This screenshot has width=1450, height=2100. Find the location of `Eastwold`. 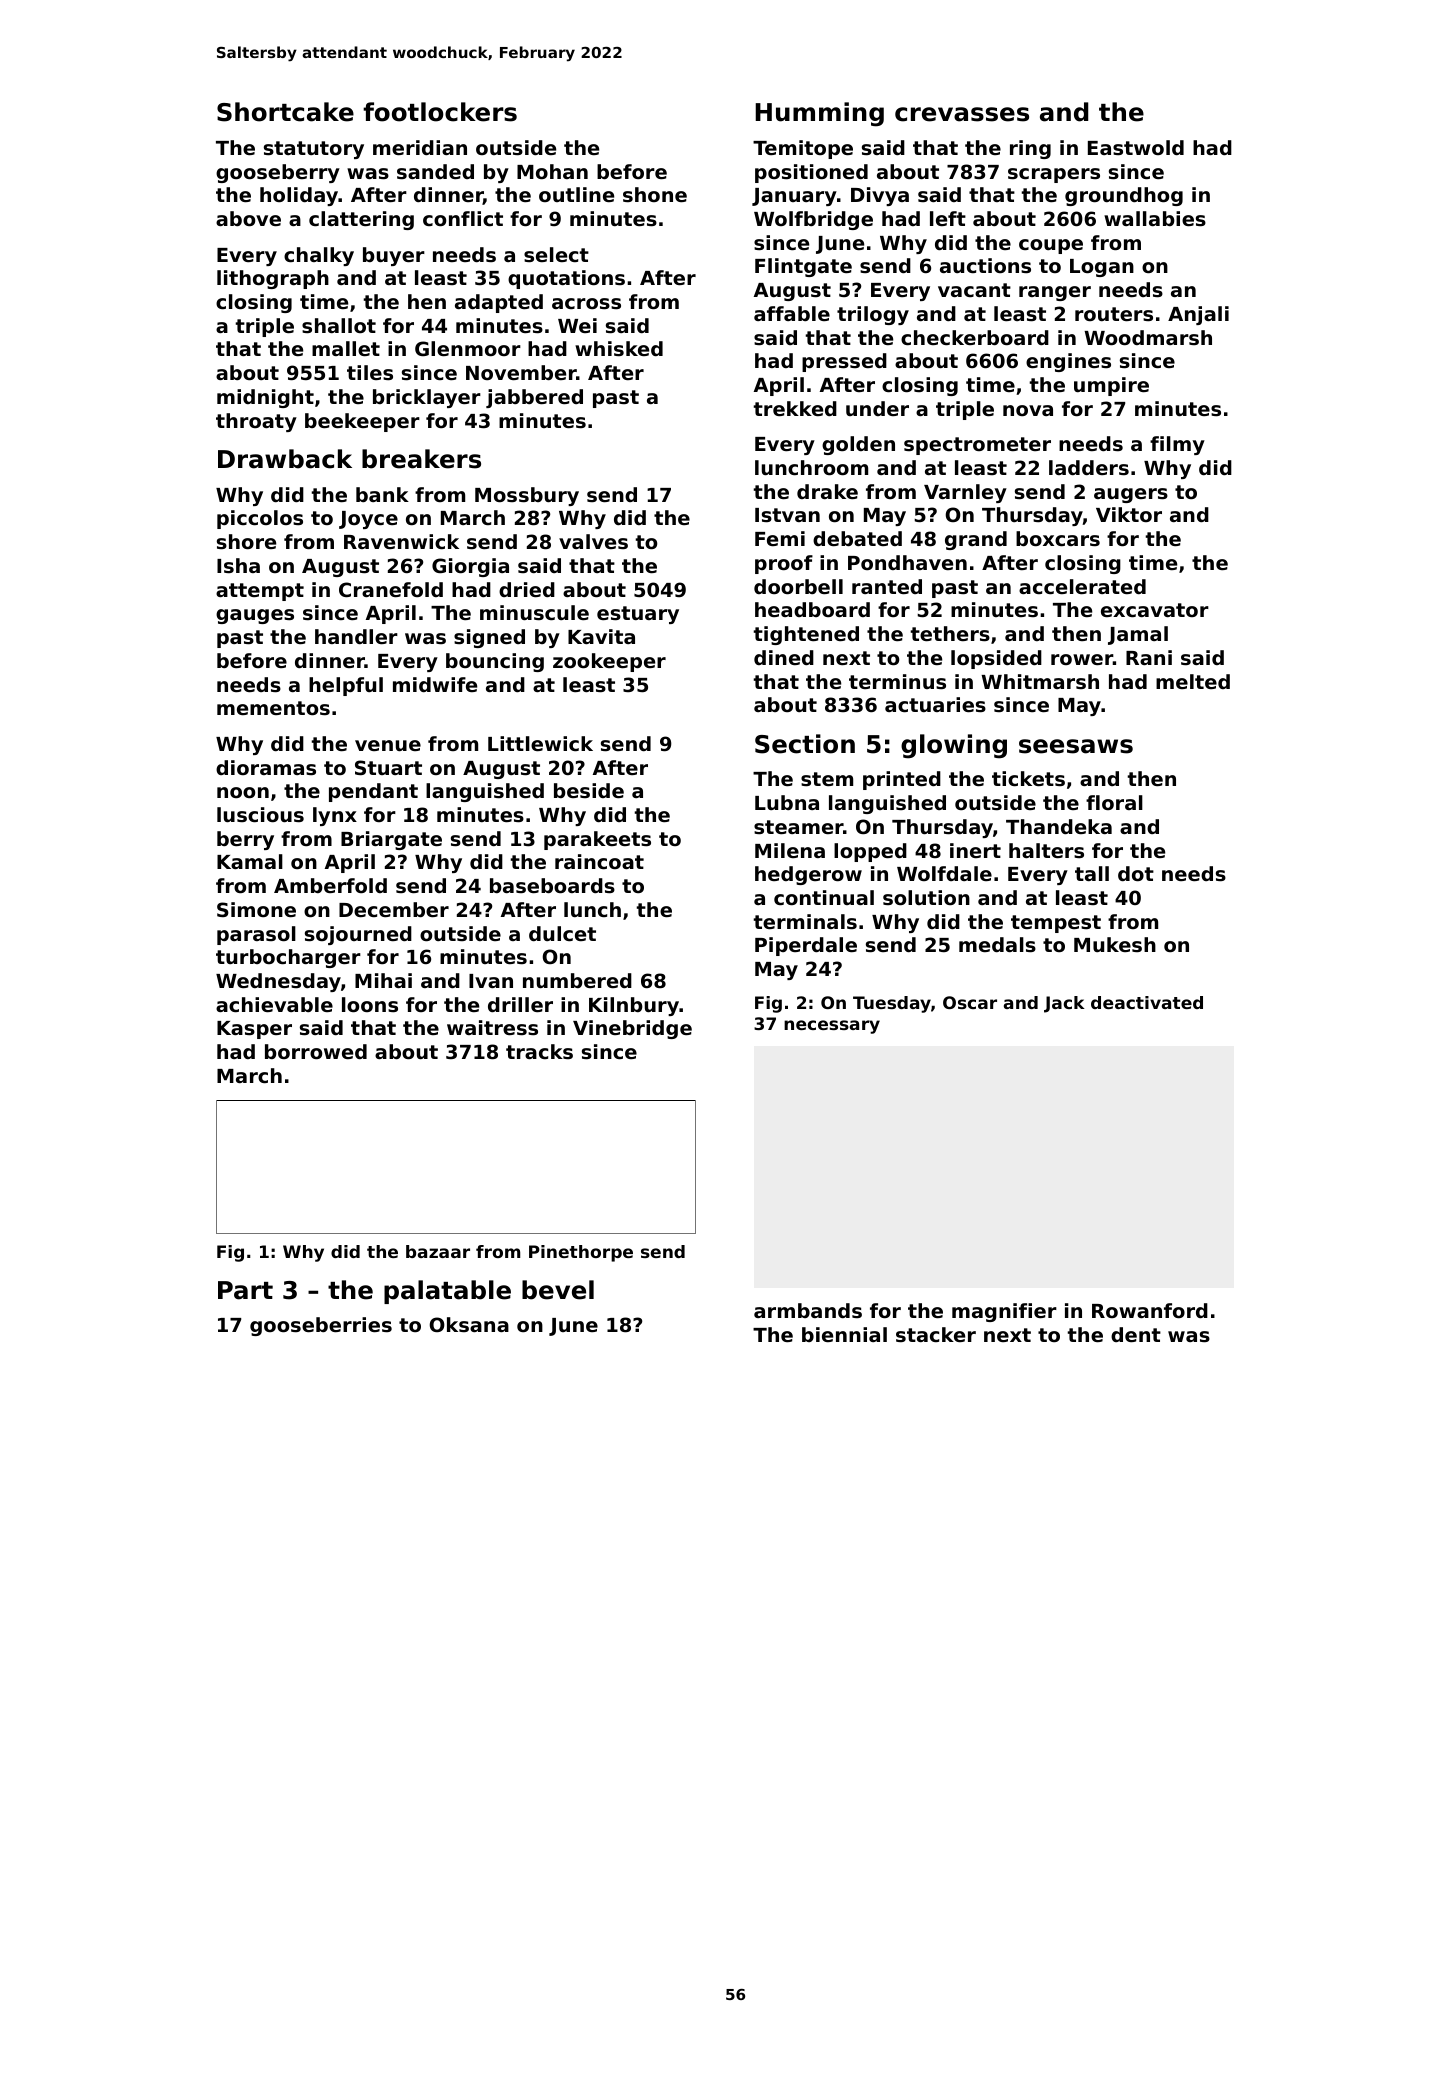

Eastwold is located at coordinates (1136, 148).
